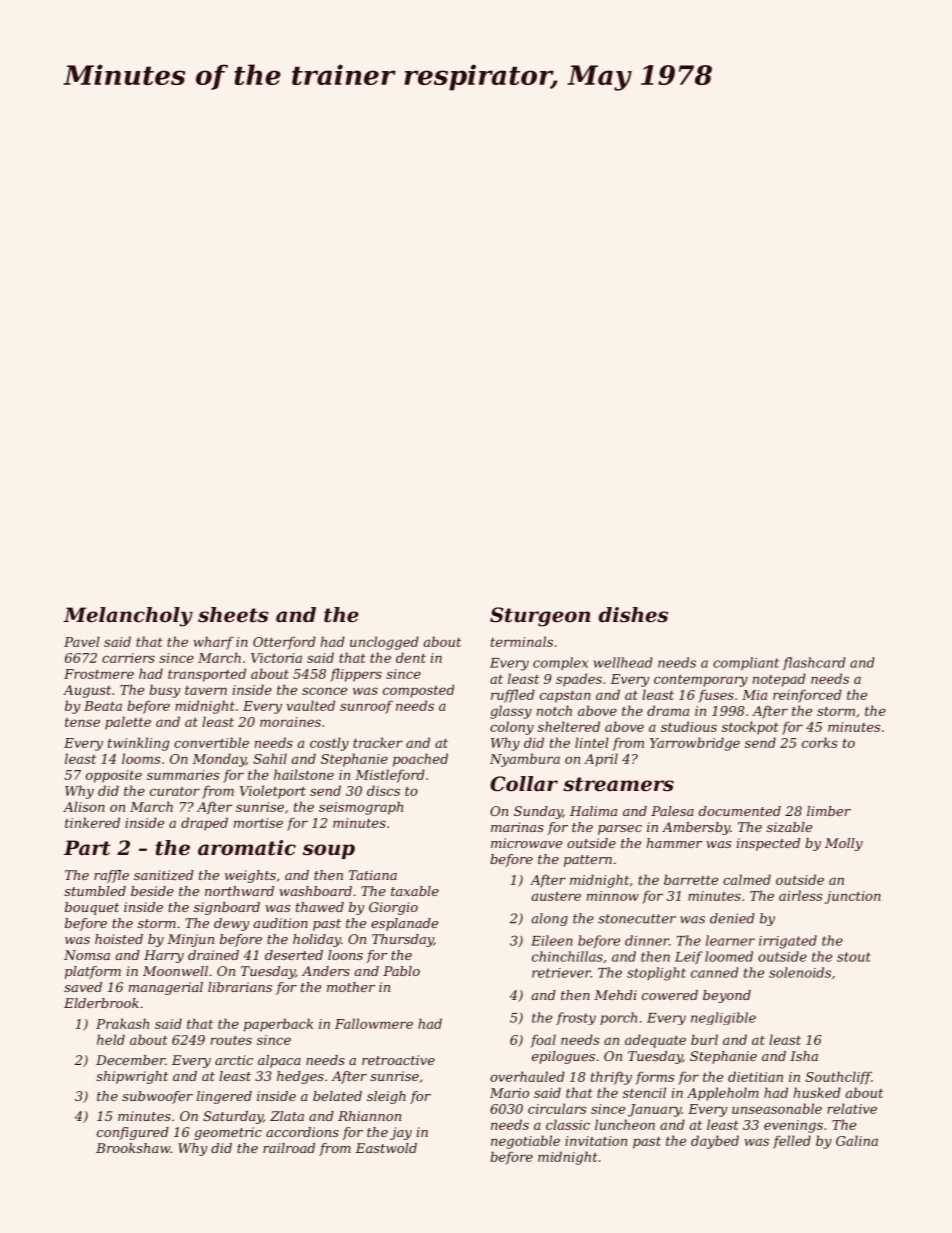  What do you see at coordinates (378, 742) in the screenshot?
I see `tracker` at bounding box center [378, 742].
